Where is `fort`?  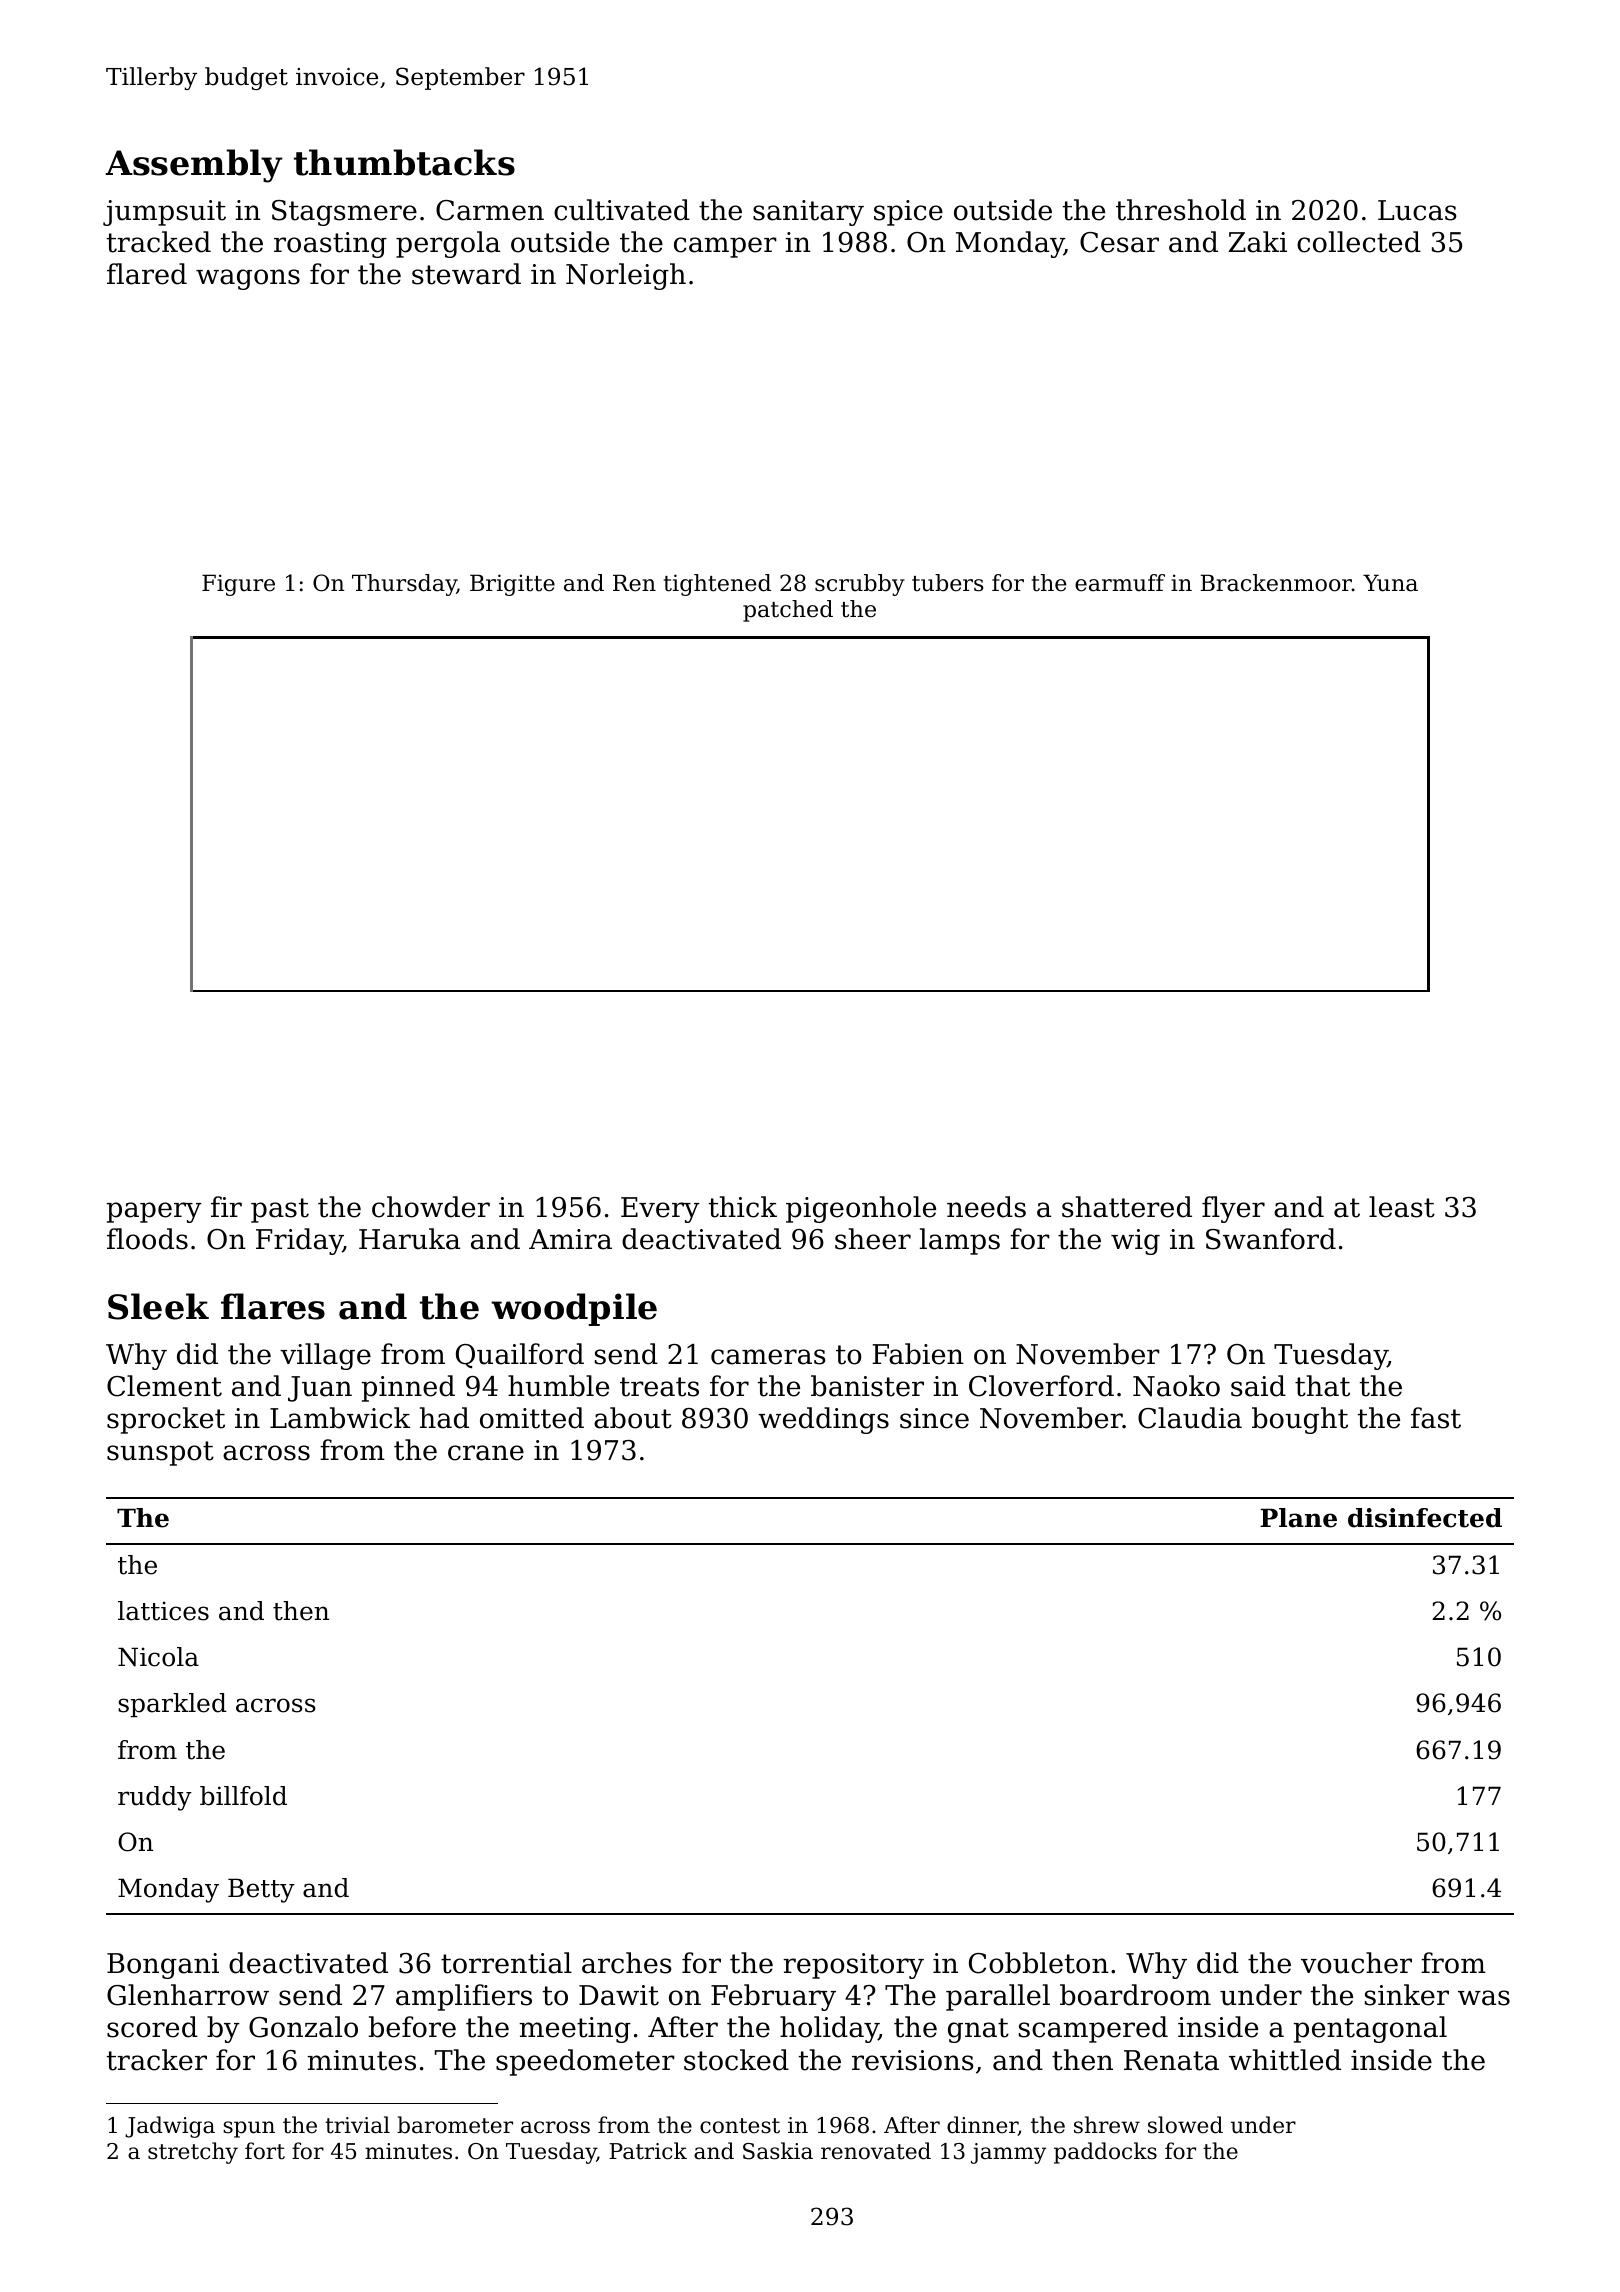
fort is located at coordinates (265, 2151).
